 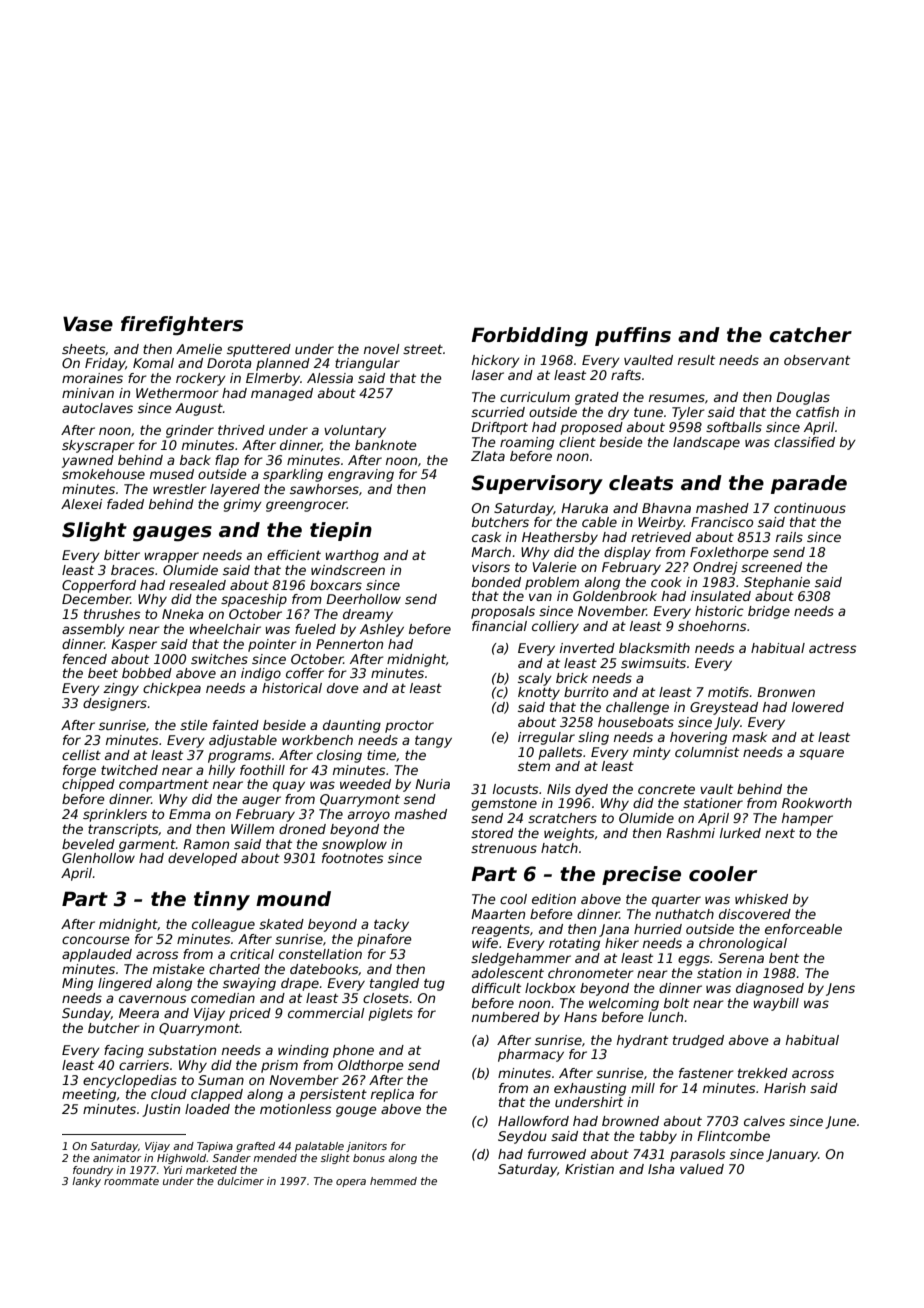 What do you see at coordinates (217, 1095) in the screenshot?
I see `clapped` at bounding box center [217, 1095].
